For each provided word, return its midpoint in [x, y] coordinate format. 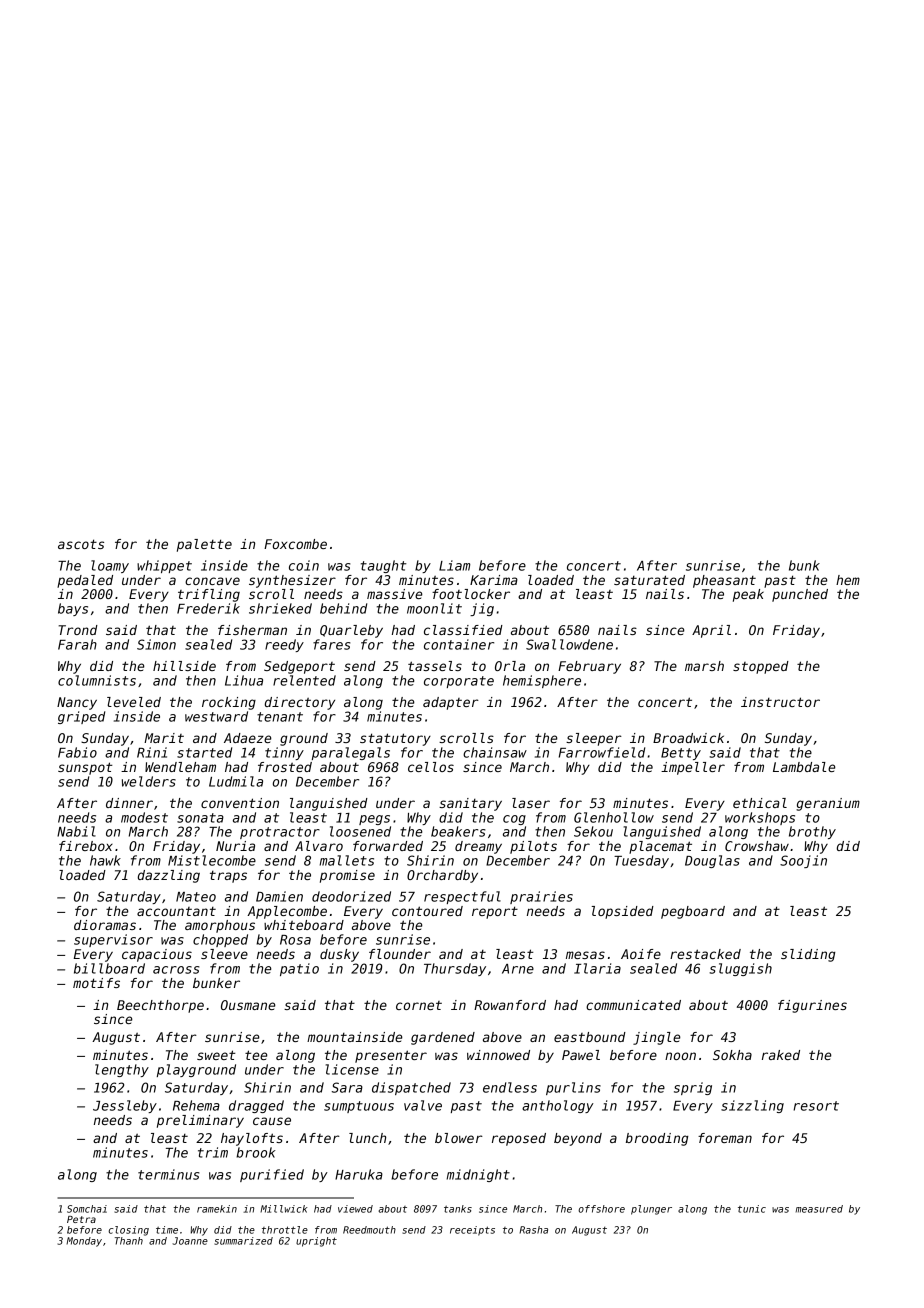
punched [800, 595]
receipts [472, 1231]
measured [819, 1209]
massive [395, 594]
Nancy [77, 703]
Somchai [87, 1209]
